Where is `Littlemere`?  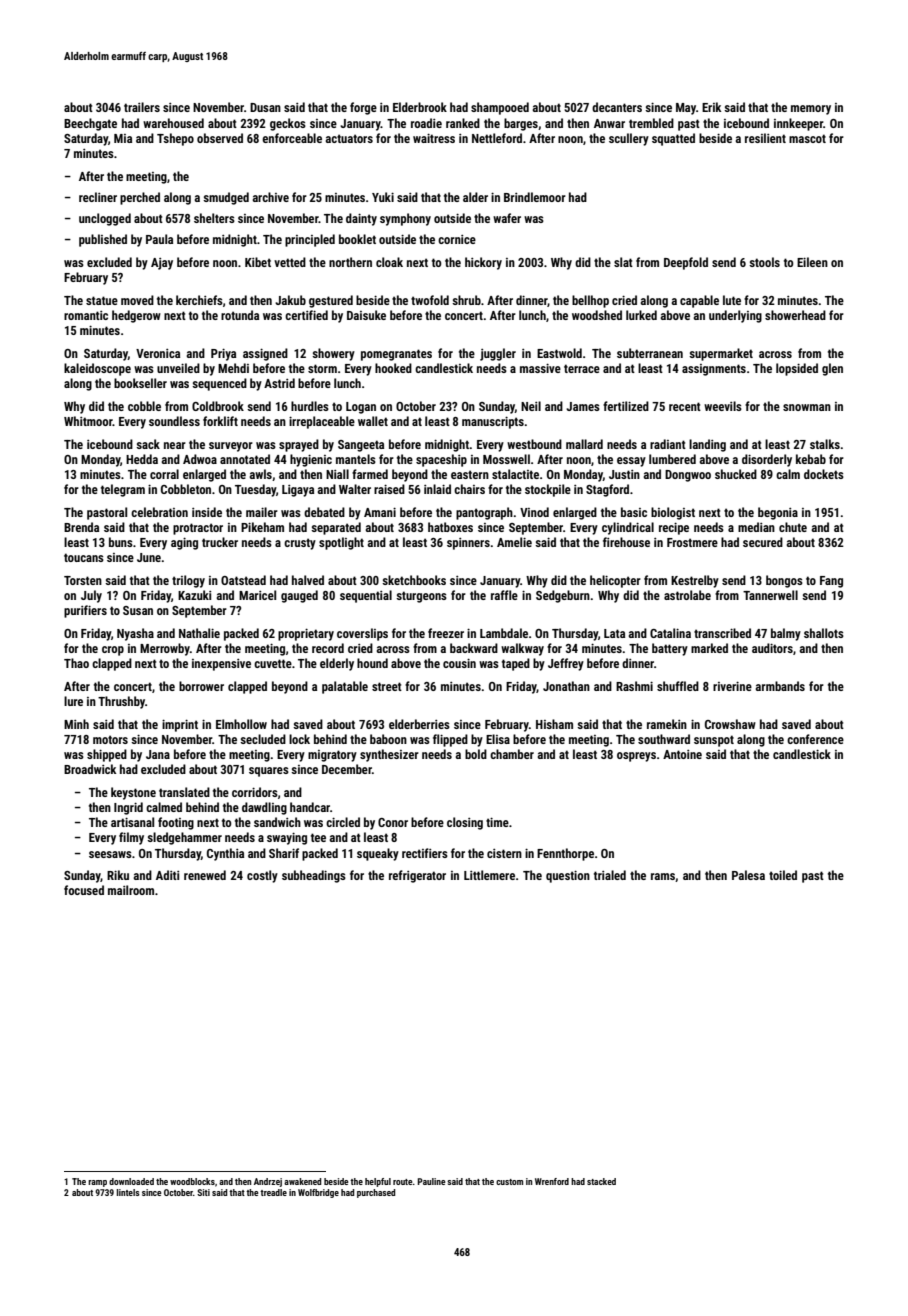 Littlemere is located at coordinates (489, 875).
